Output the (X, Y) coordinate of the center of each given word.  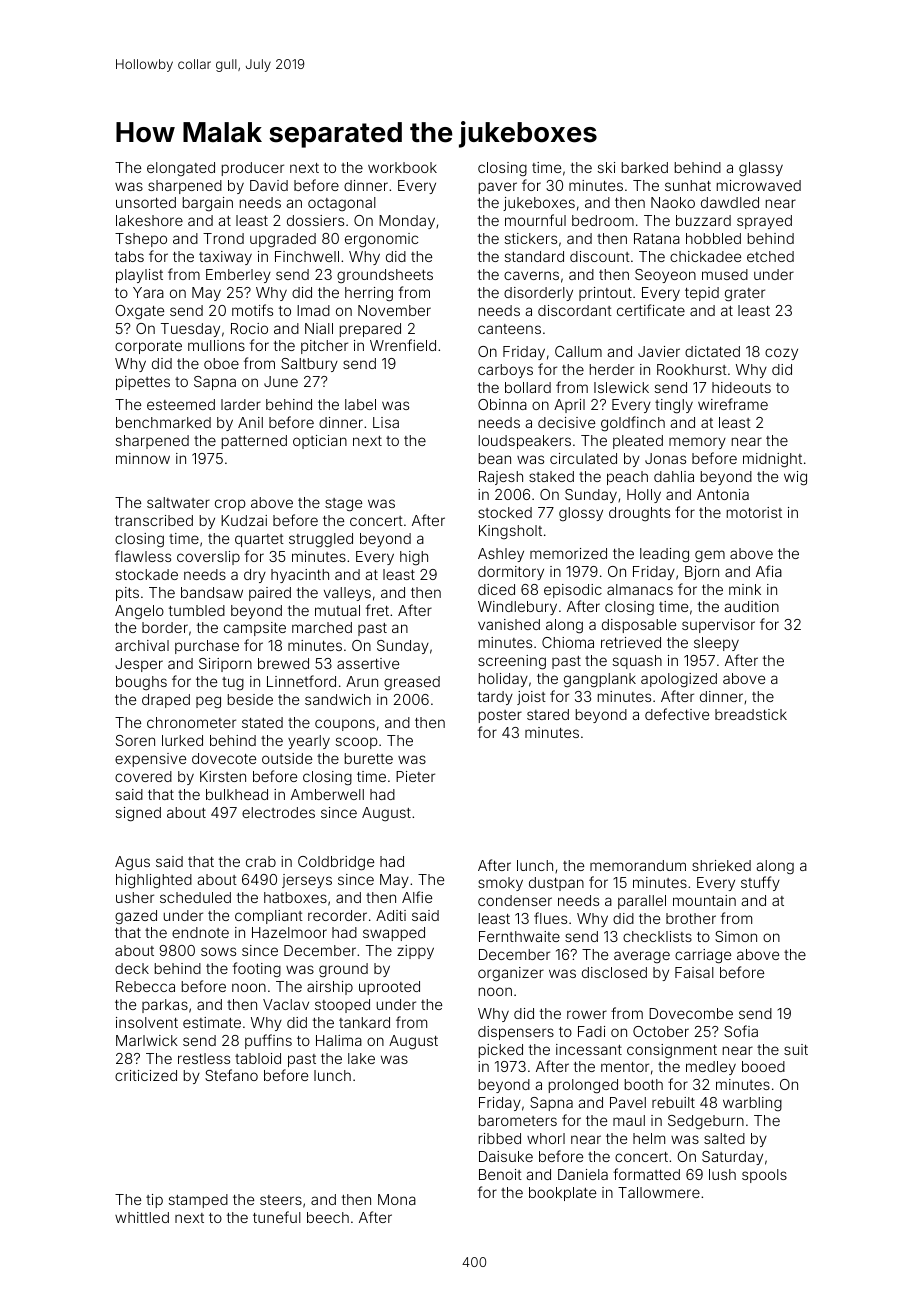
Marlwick (147, 1040)
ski (606, 167)
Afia (769, 571)
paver (498, 188)
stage (343, 505)
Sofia (741, 1031)
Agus (132, 863)
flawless (143, 556)
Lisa (386, 422)
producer (253, 169)
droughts (639, 514)
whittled (142, 1217)
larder (241, 404)
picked (501, 1051)
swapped (394, 934)
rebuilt (673, 1102)
